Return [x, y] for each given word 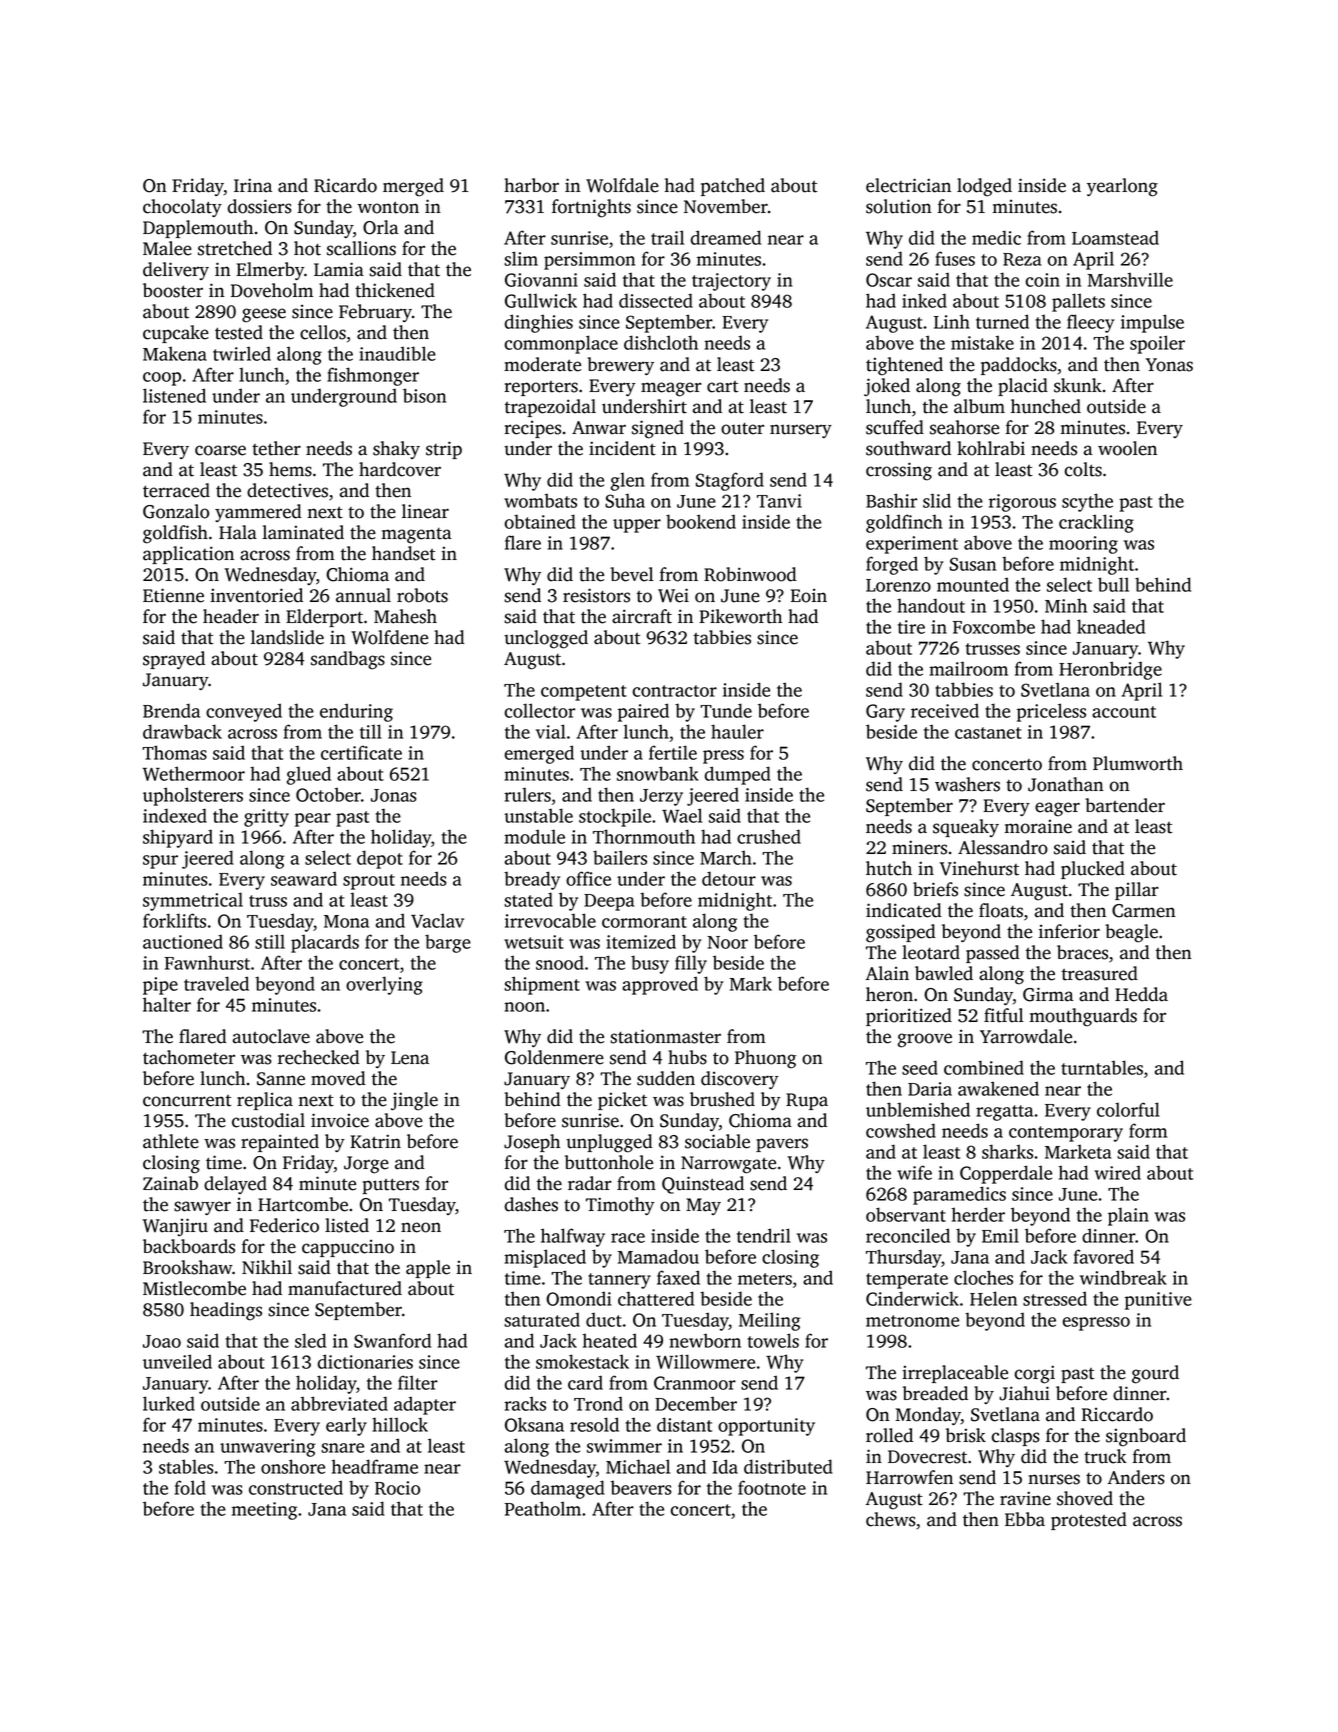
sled [310, 1340]
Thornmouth [644, 836]
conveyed [244, 712]
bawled [944, 973]
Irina [253, 185]
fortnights [591, 208]
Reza [1022, 259]
